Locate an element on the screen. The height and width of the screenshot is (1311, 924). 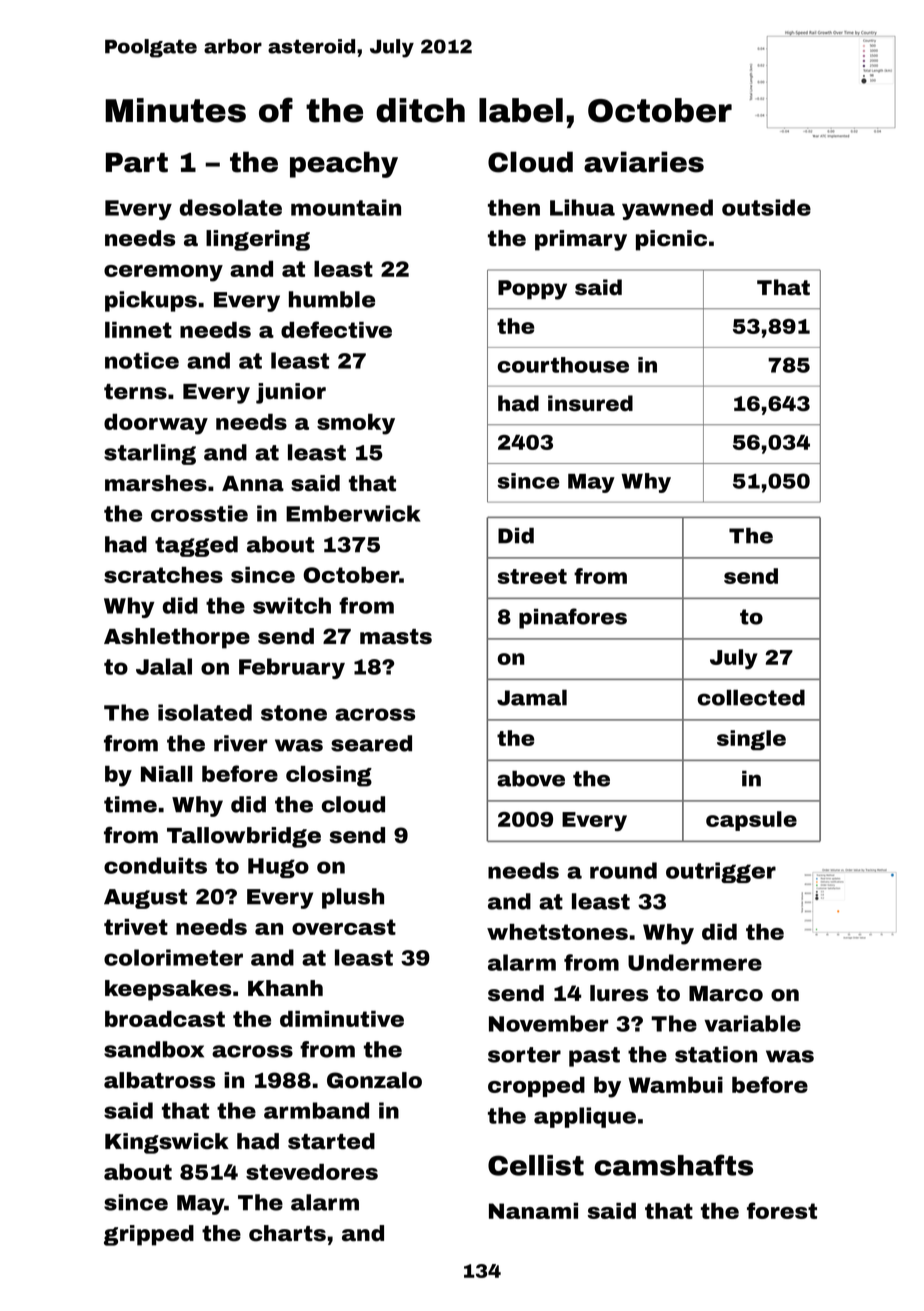
humble is located at coordinates (332, 299).
